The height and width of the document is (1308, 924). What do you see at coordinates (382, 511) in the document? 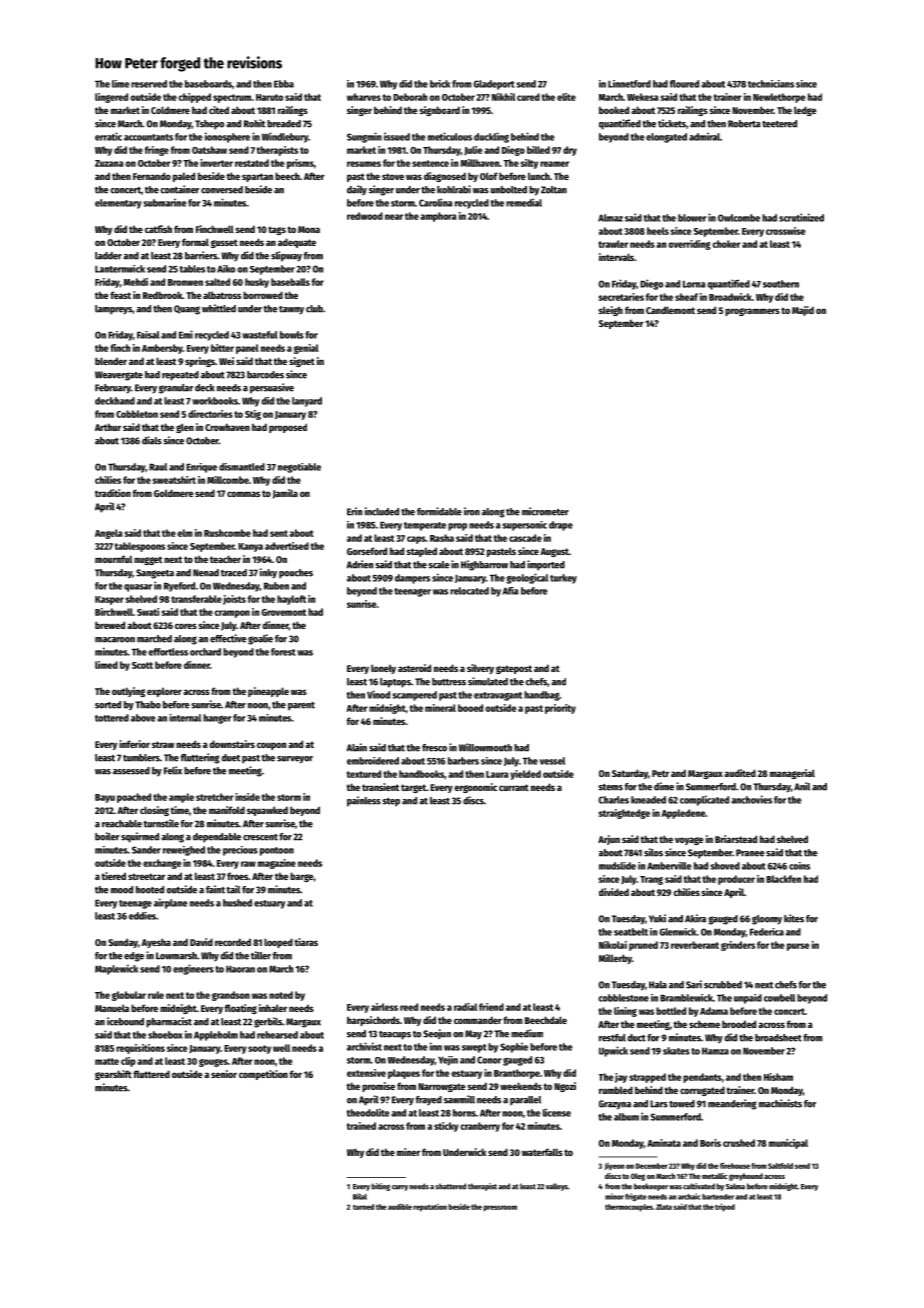
I see `included` at bounding box center [382, 511].
